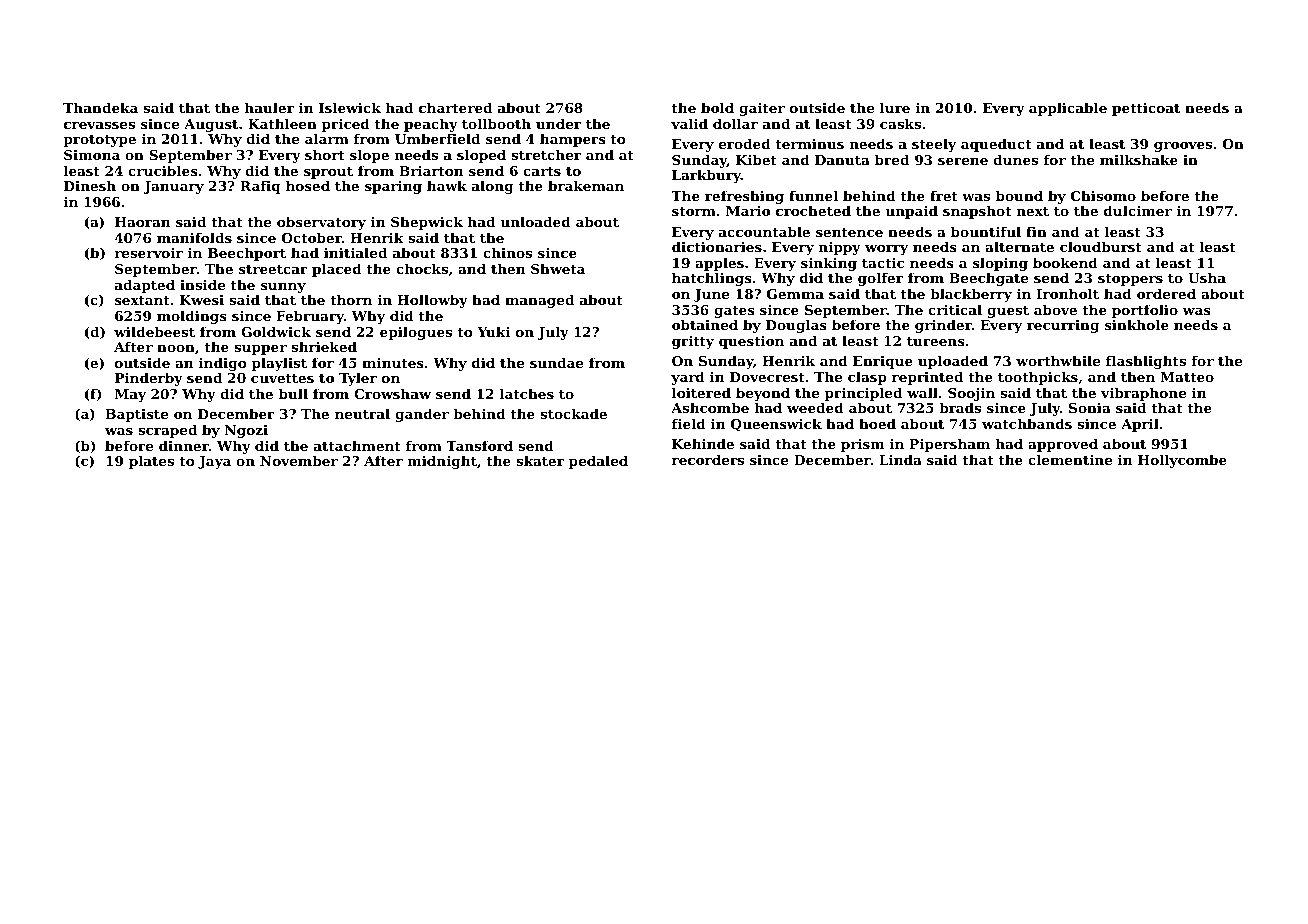  I want to click on lure, so click(895, 107).
